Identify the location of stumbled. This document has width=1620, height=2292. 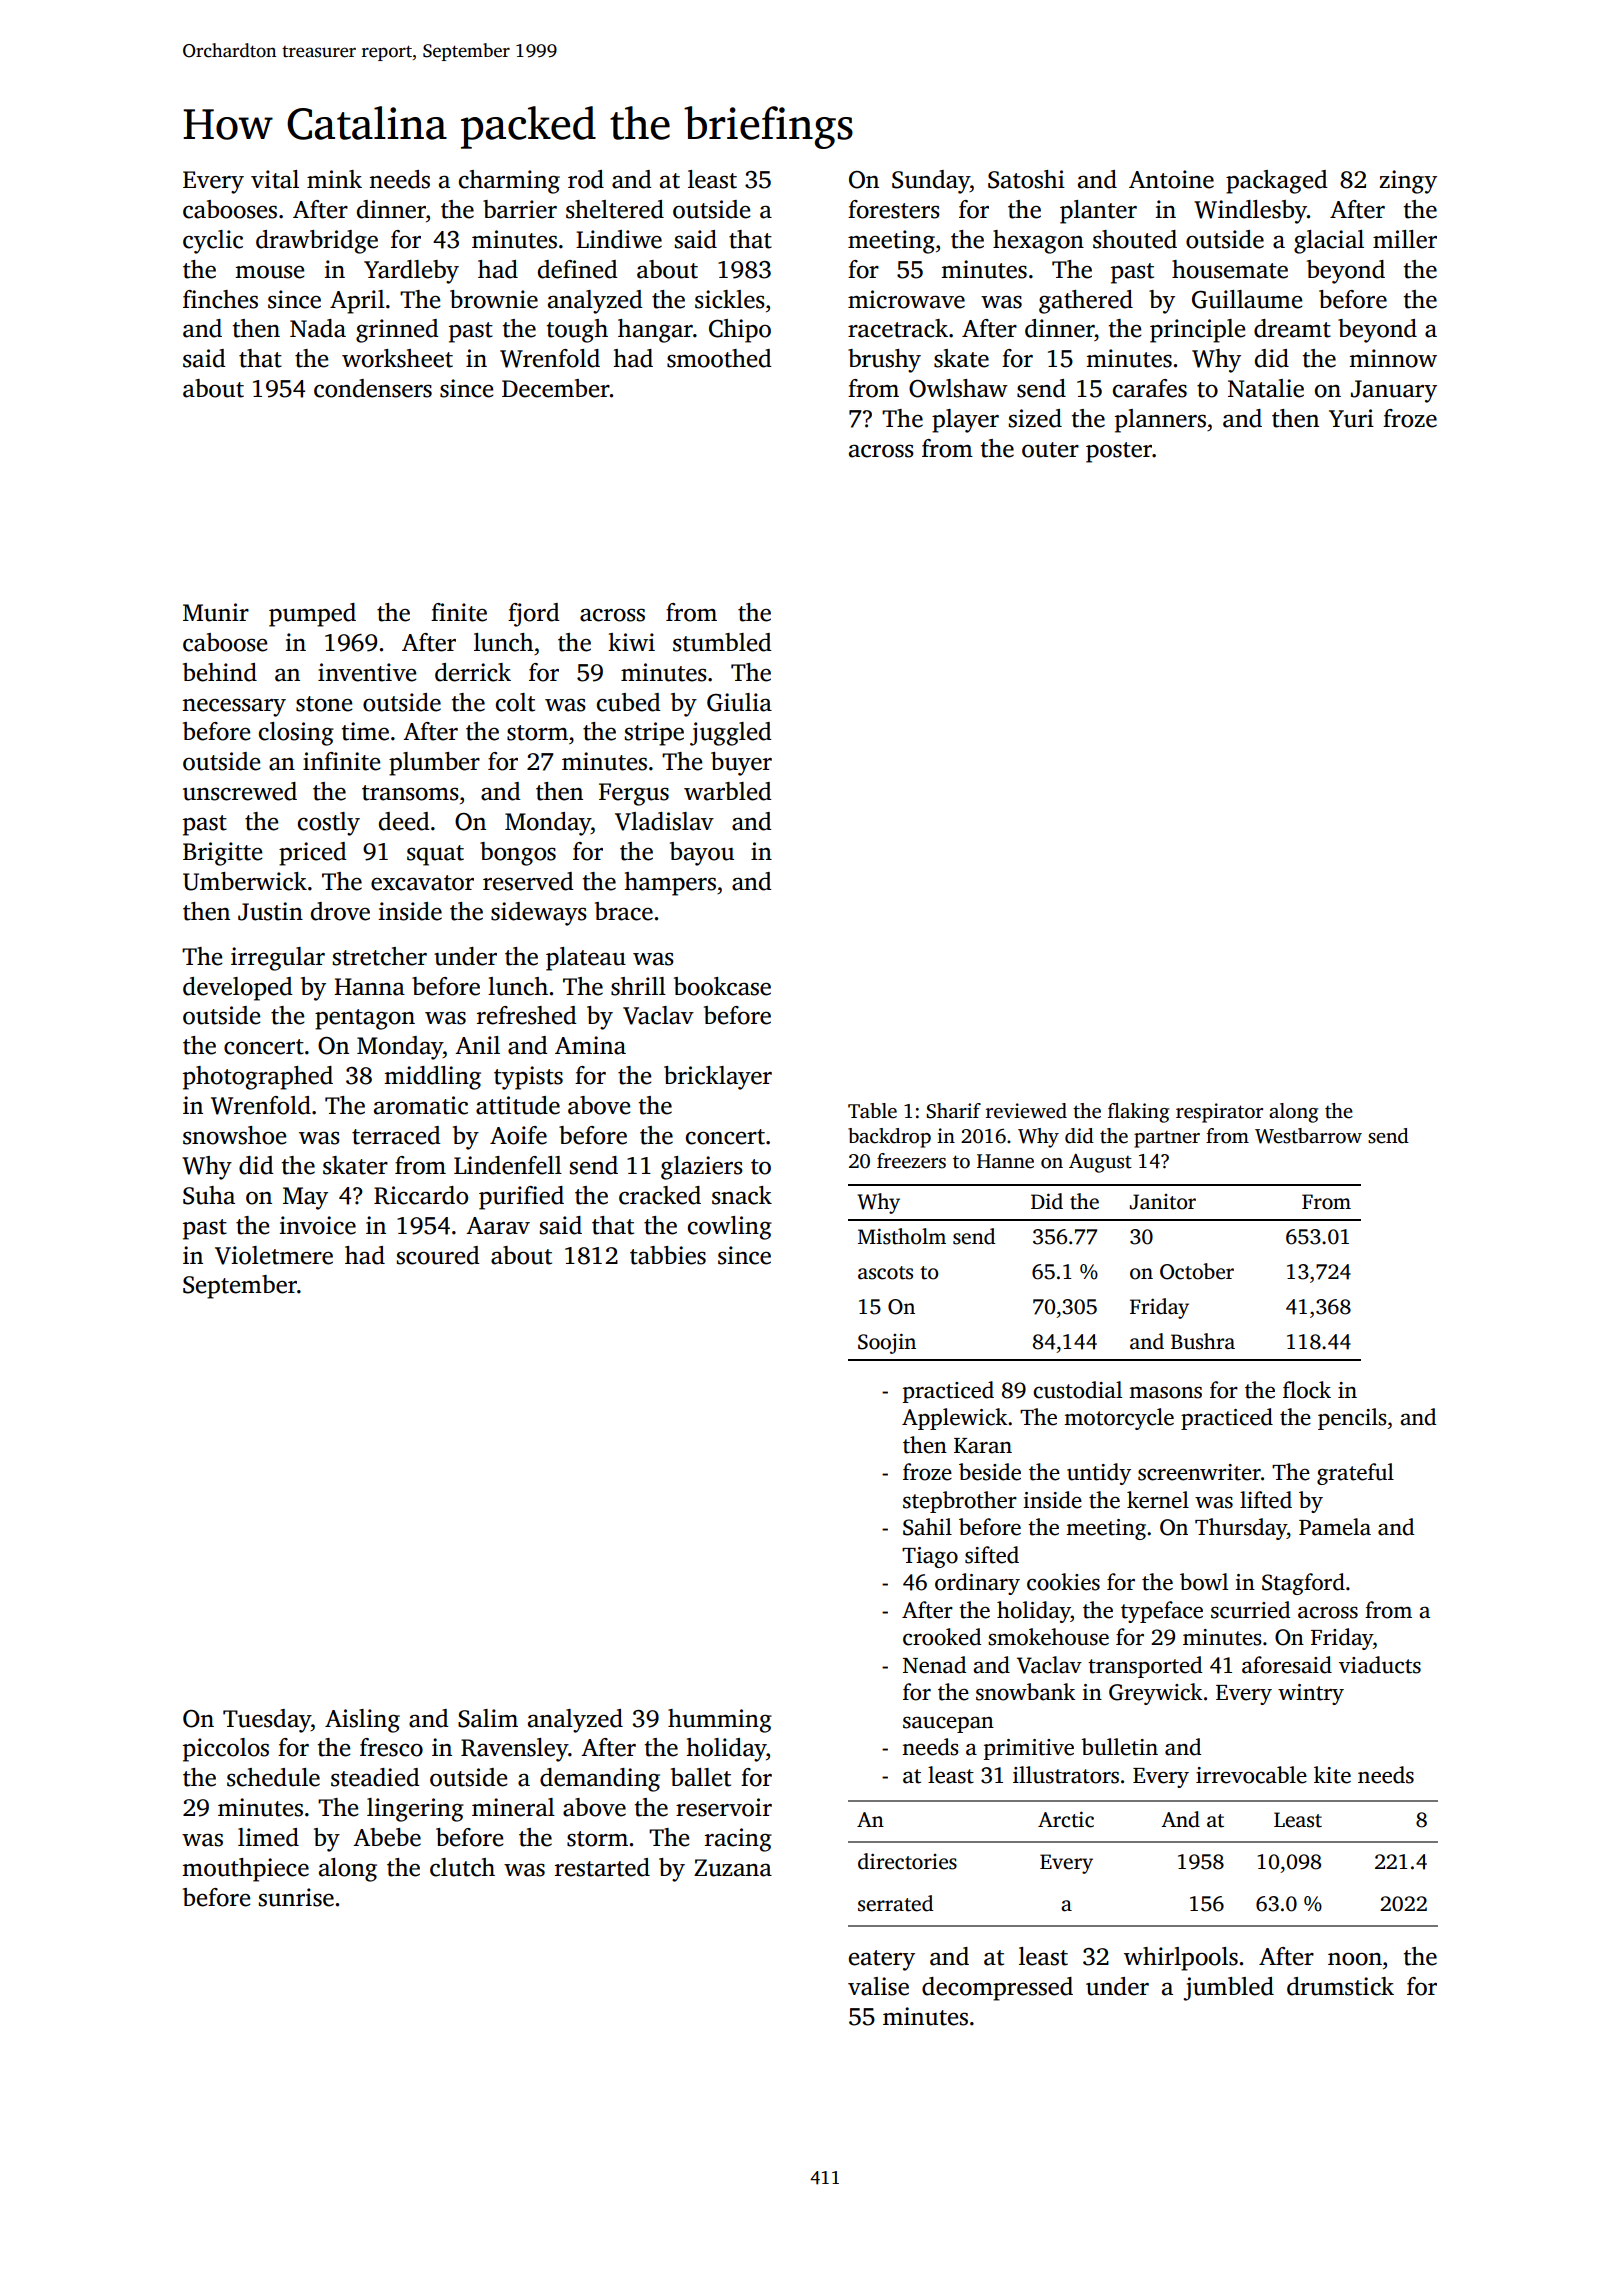
(722, 642).
